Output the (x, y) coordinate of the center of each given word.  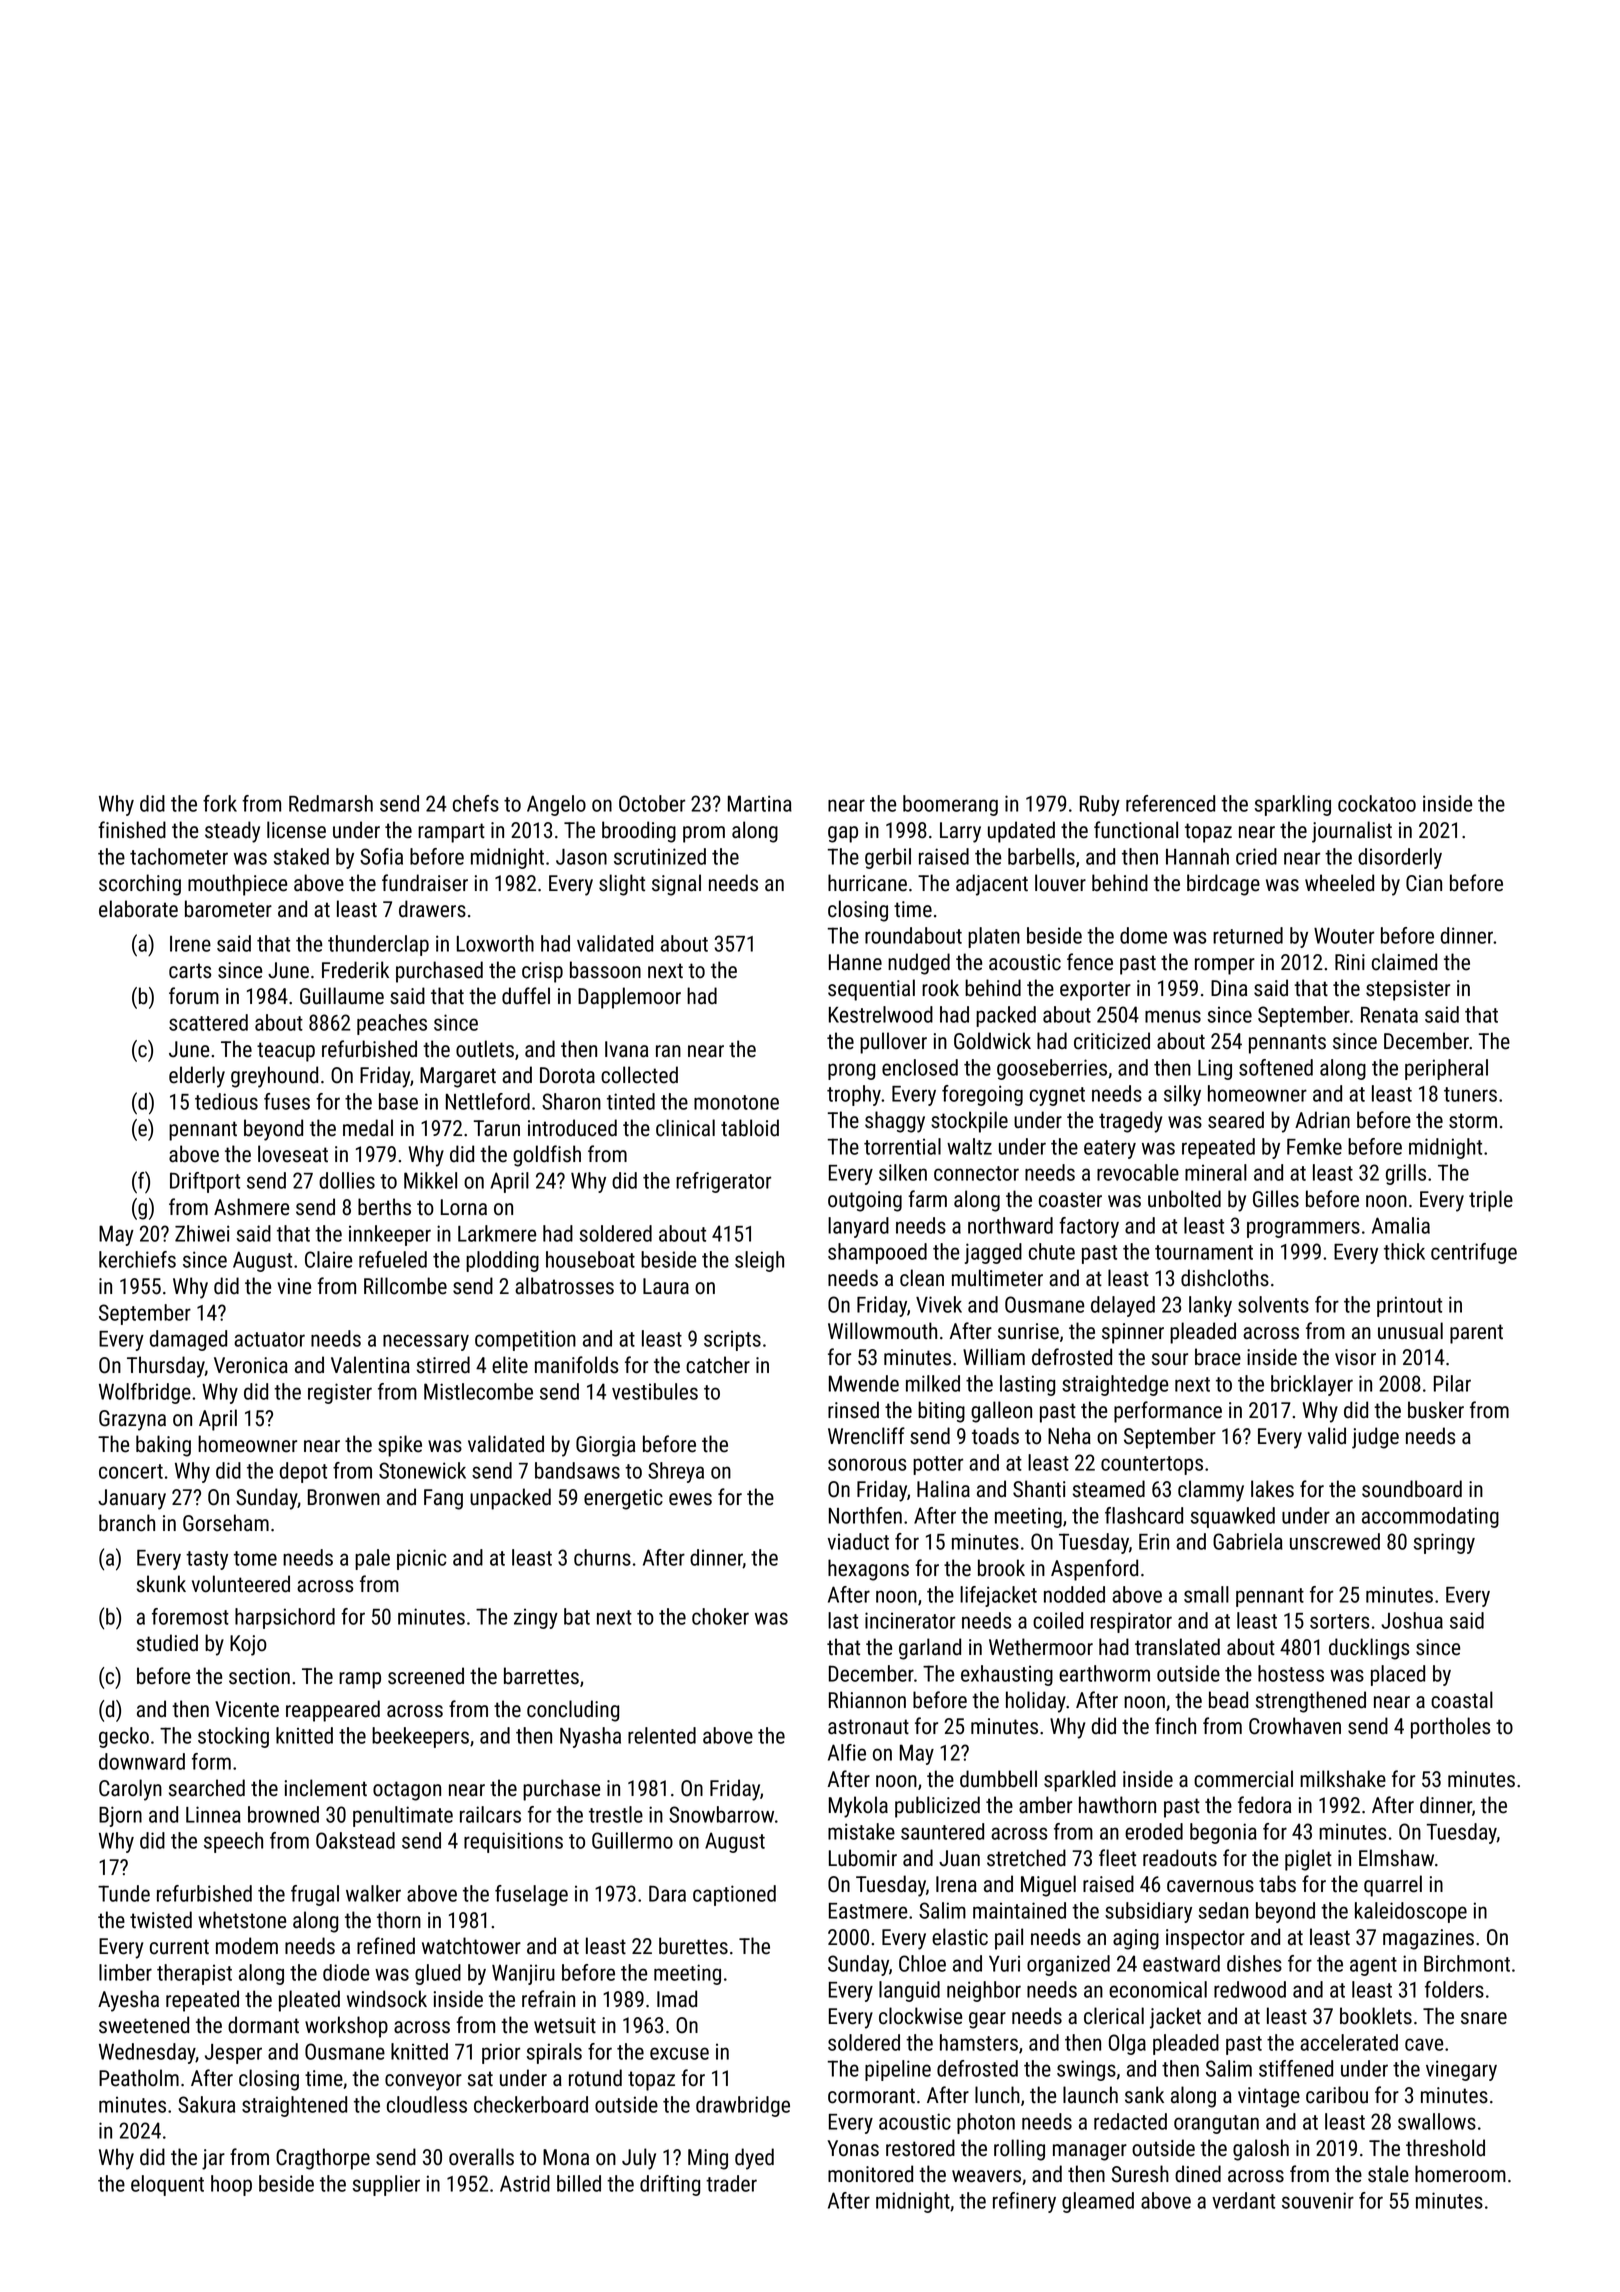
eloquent (167, 2185)
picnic (421, 1559)
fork (220, 803)
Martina (760, 803)
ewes (690, 1499)
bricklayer (1312, 1385)
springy (1444, 1543)
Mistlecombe (478, 1391)
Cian (1424, 883)
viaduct (858, 1541)
